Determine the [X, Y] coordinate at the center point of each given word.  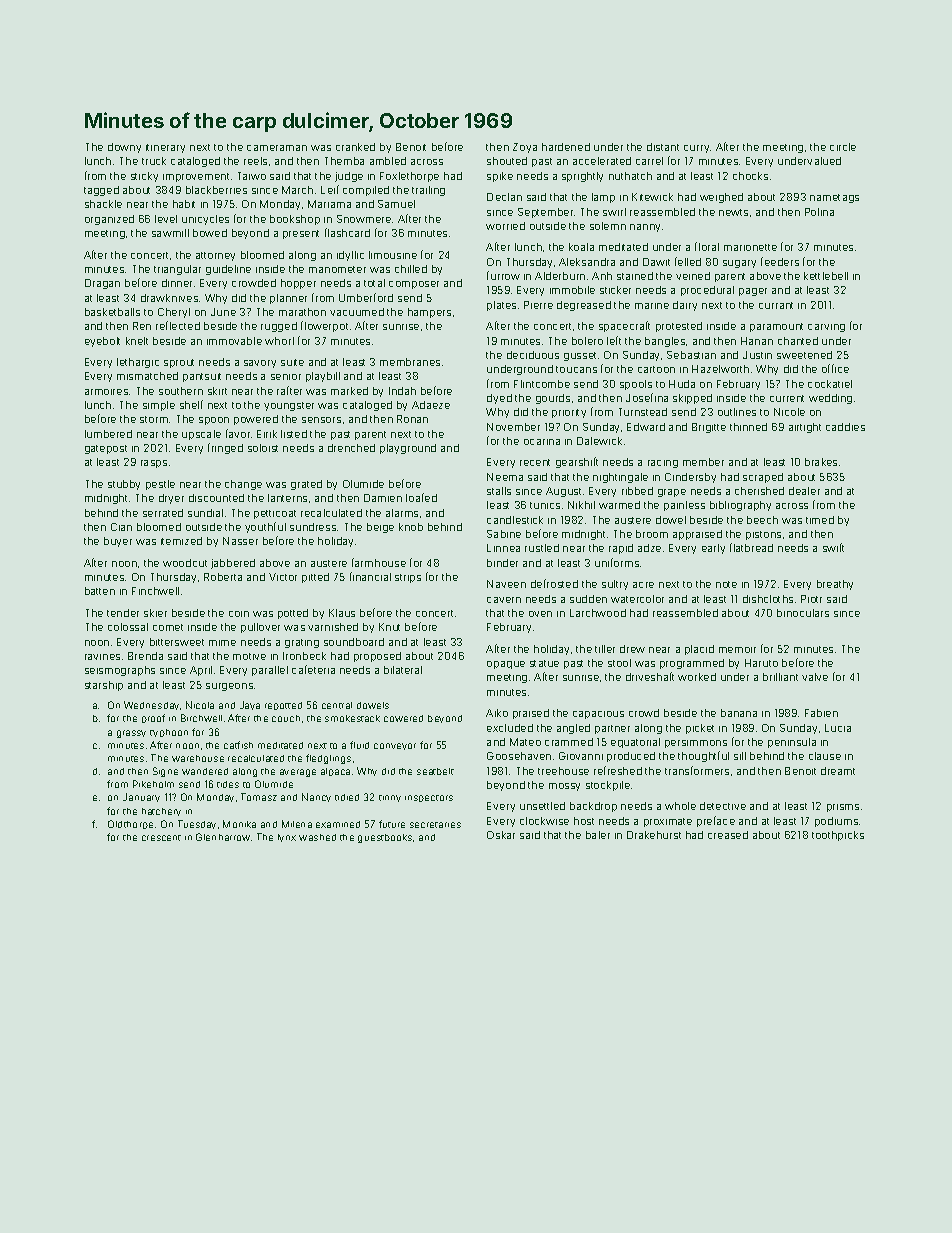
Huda [682, 384]
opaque [506, 665]
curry [696, 149]
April [201, 671]
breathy [835, 585]
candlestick [515, 520]
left [614, 340]
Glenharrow [223, 837]
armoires [106, 392]
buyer [118, 542]
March [297, 190]
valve [815, 677]
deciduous [533, 355]
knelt [137, 341]
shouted [507, 161]
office [835, 368]
